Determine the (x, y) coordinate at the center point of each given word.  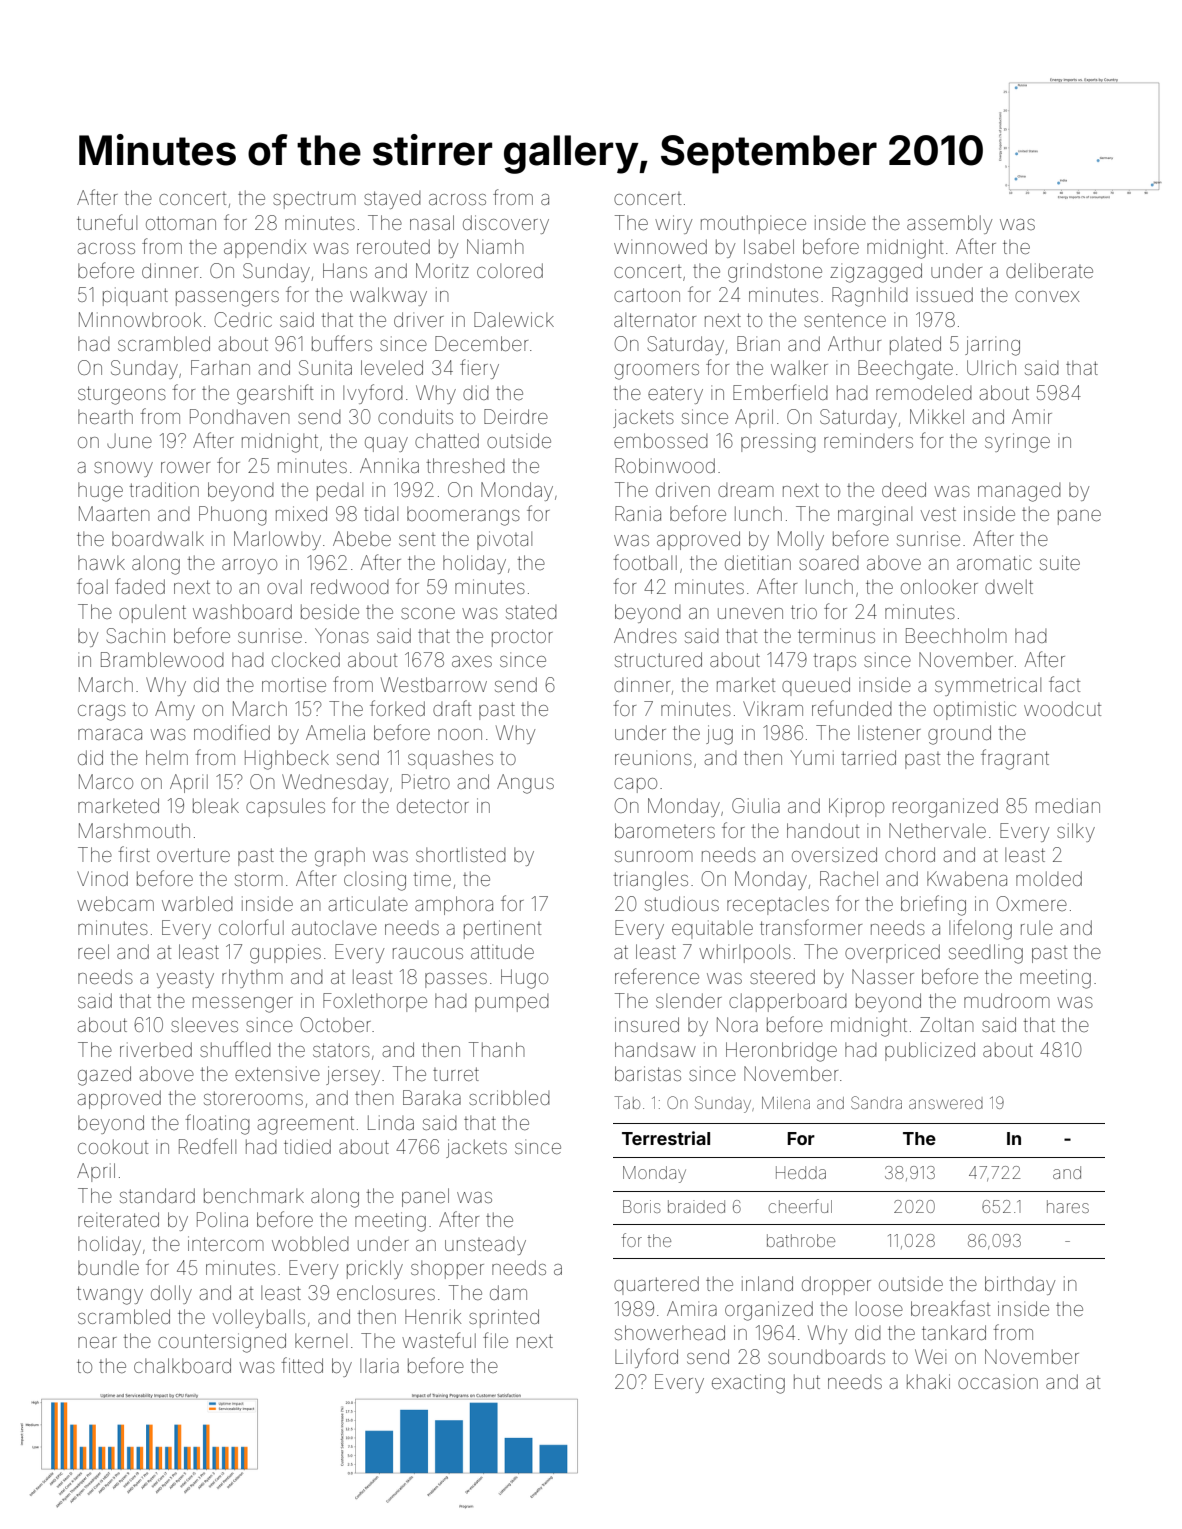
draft (452, 708)
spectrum (314, 200)
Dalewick (514, 319)
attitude (502, 951)
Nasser (883, 976)
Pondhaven (240, 416)
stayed (392, 200)
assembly (949, 224)
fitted (302, 1365)
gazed (104, 1076)
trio (804, 611)
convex (1047, 296)
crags (102, 713)
